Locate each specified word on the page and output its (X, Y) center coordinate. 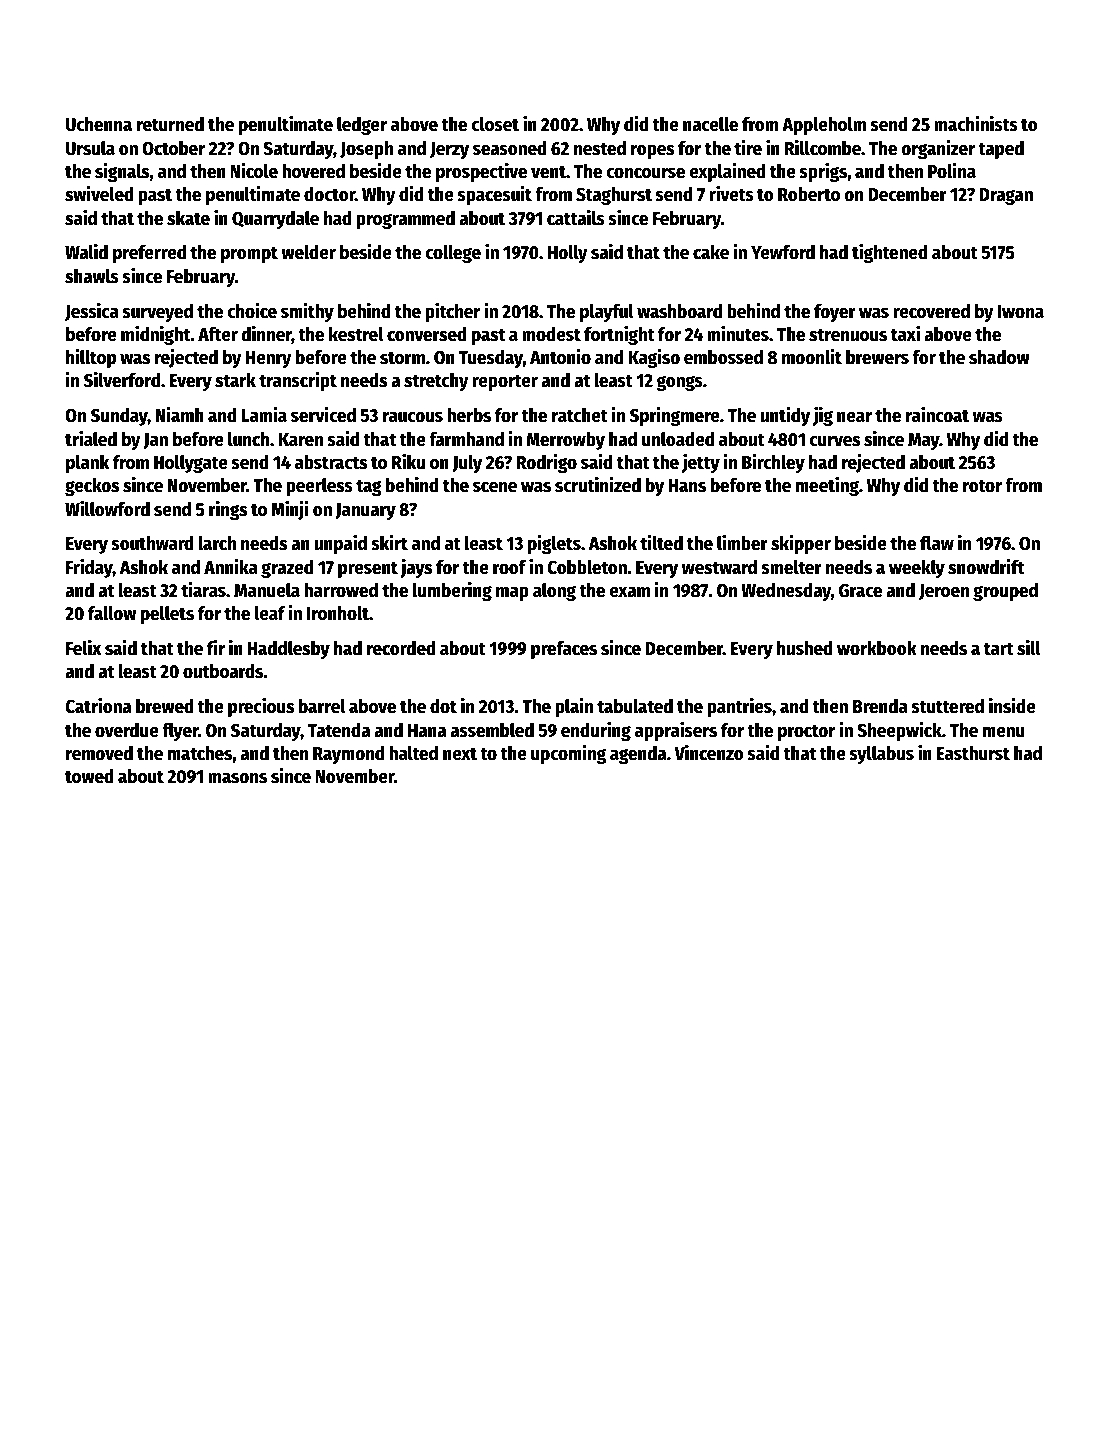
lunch (248, 439)
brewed (165, 706)
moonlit (812, 357)
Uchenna (99, 124)
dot (443, 706)
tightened (890, 253)
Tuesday (491, 359)
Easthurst (973, 753)
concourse (645, 173)
